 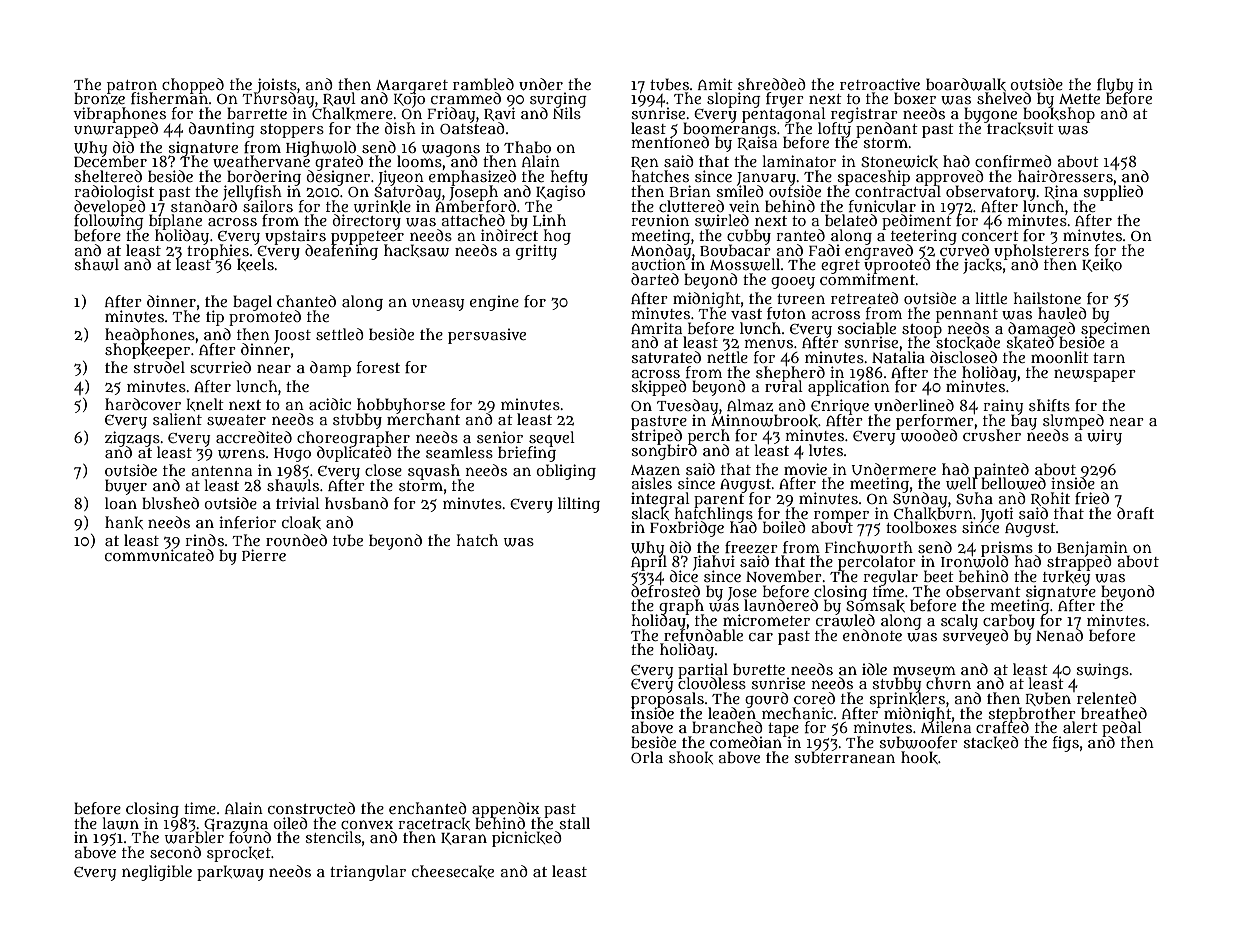 What do you see at coordinates (330, 404) in the screenshot?
I see `acidic` at bounding box center [330, 404].
